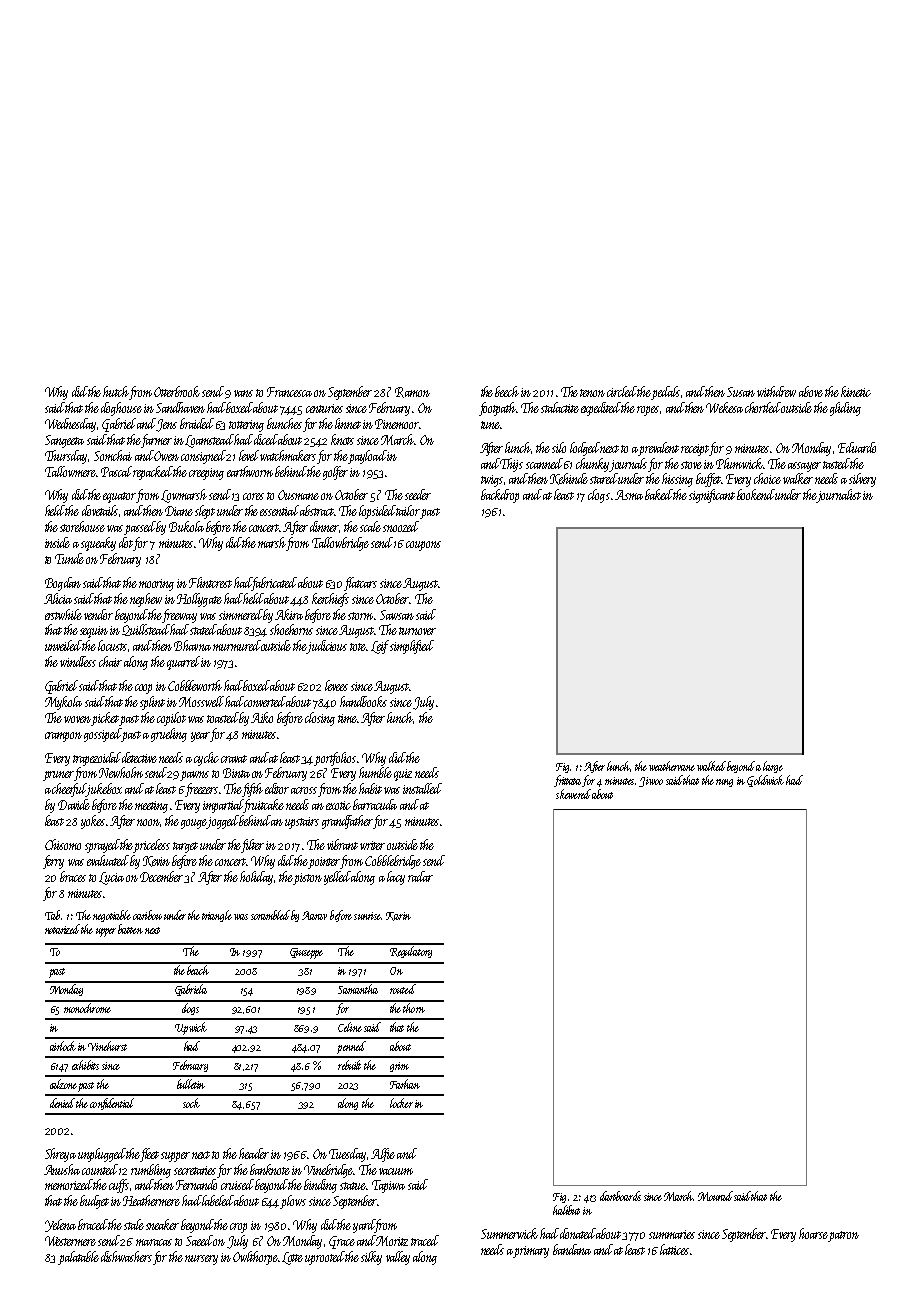 Image resolution: width=924 pixels, height=1308 pixels. What do you see at coordinates (255, 1258) in the image?
I see `Owlthorpe` at bounding box center [255, 1258].
